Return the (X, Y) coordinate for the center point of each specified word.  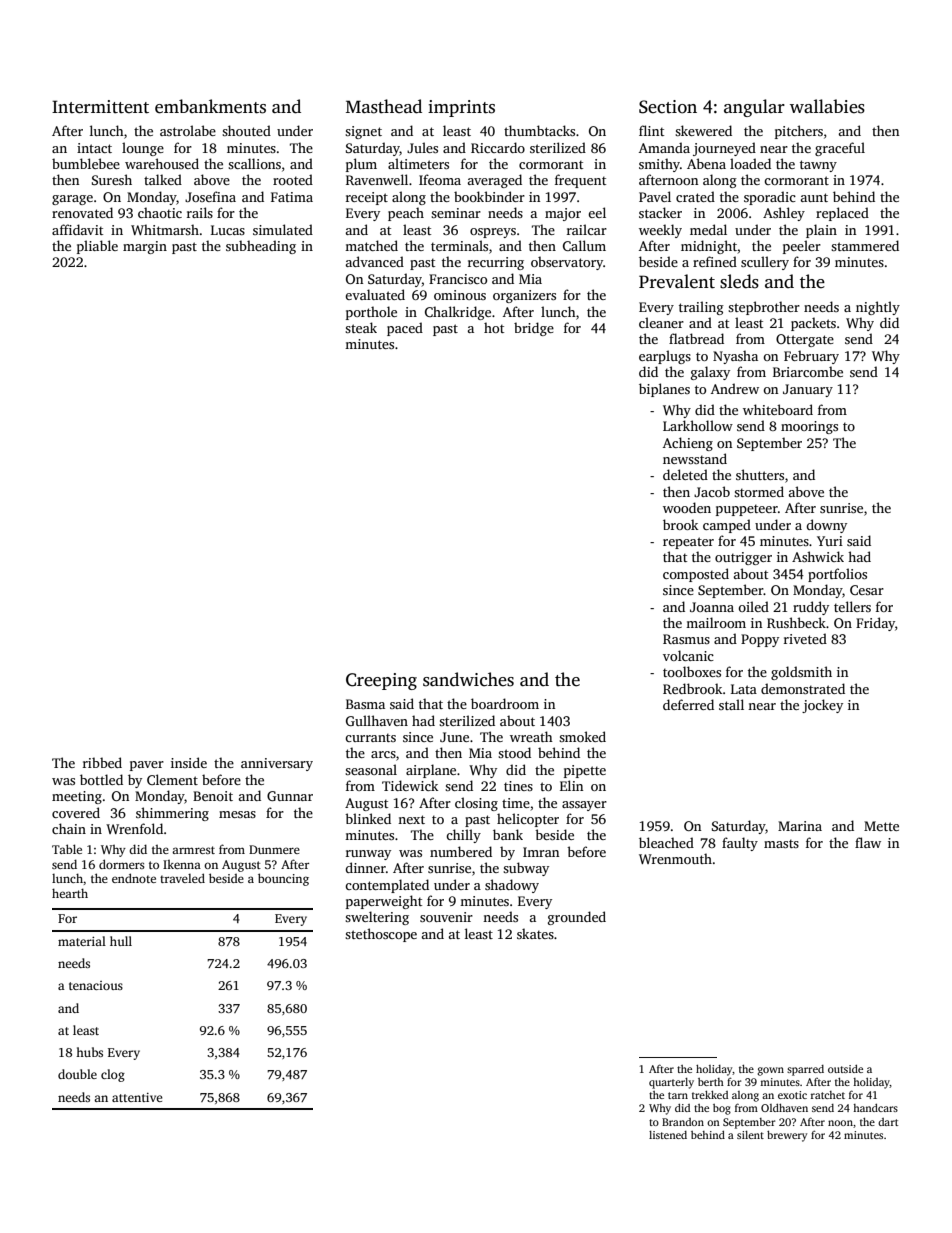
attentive (137, 1097)
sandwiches (468, 679)
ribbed (102, 762)
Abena (706, 163)
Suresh (112, 179)
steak (361, 327)
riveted (805, 638)
